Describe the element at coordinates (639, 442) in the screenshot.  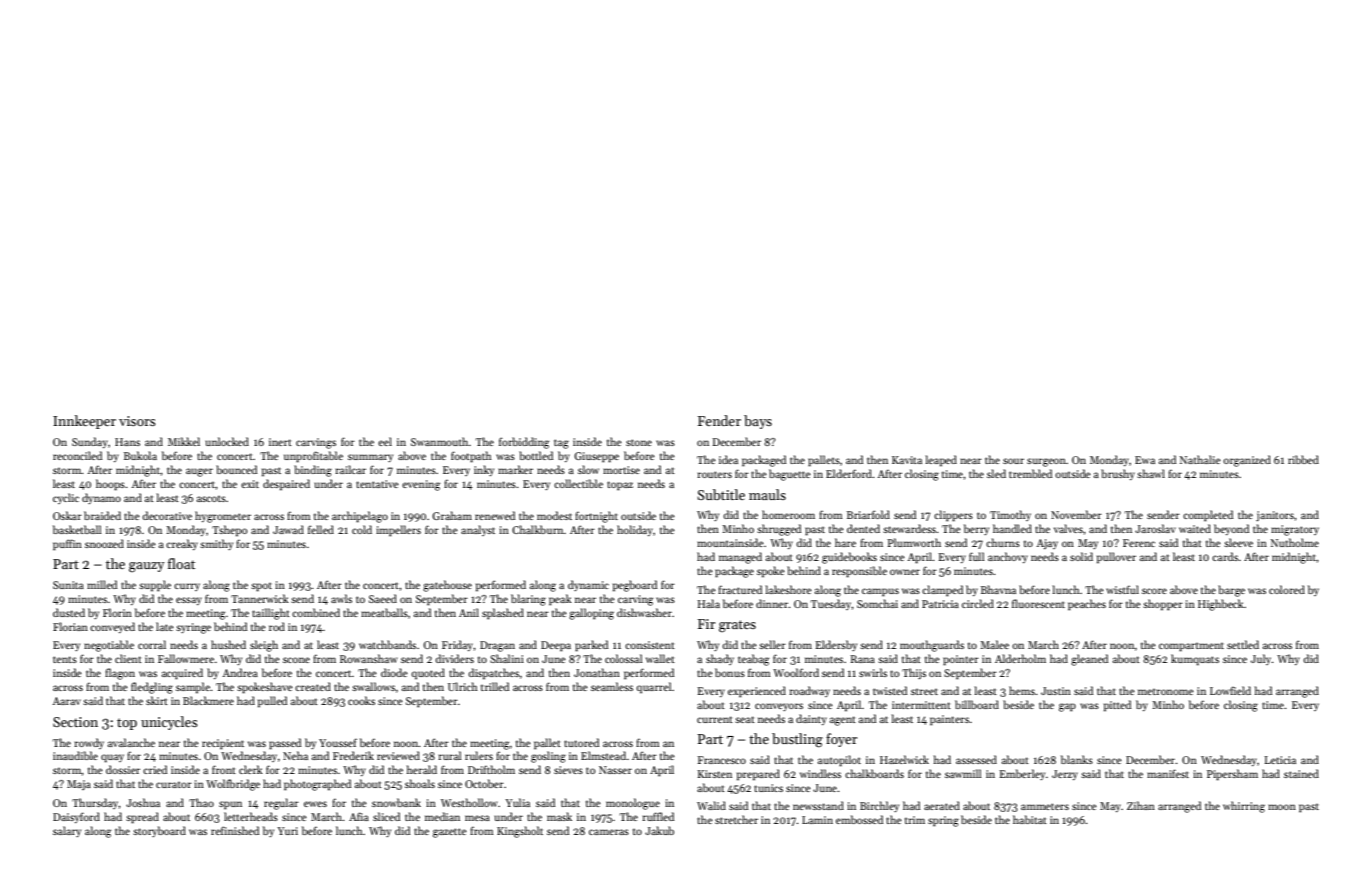
I see `stone` at that location.
